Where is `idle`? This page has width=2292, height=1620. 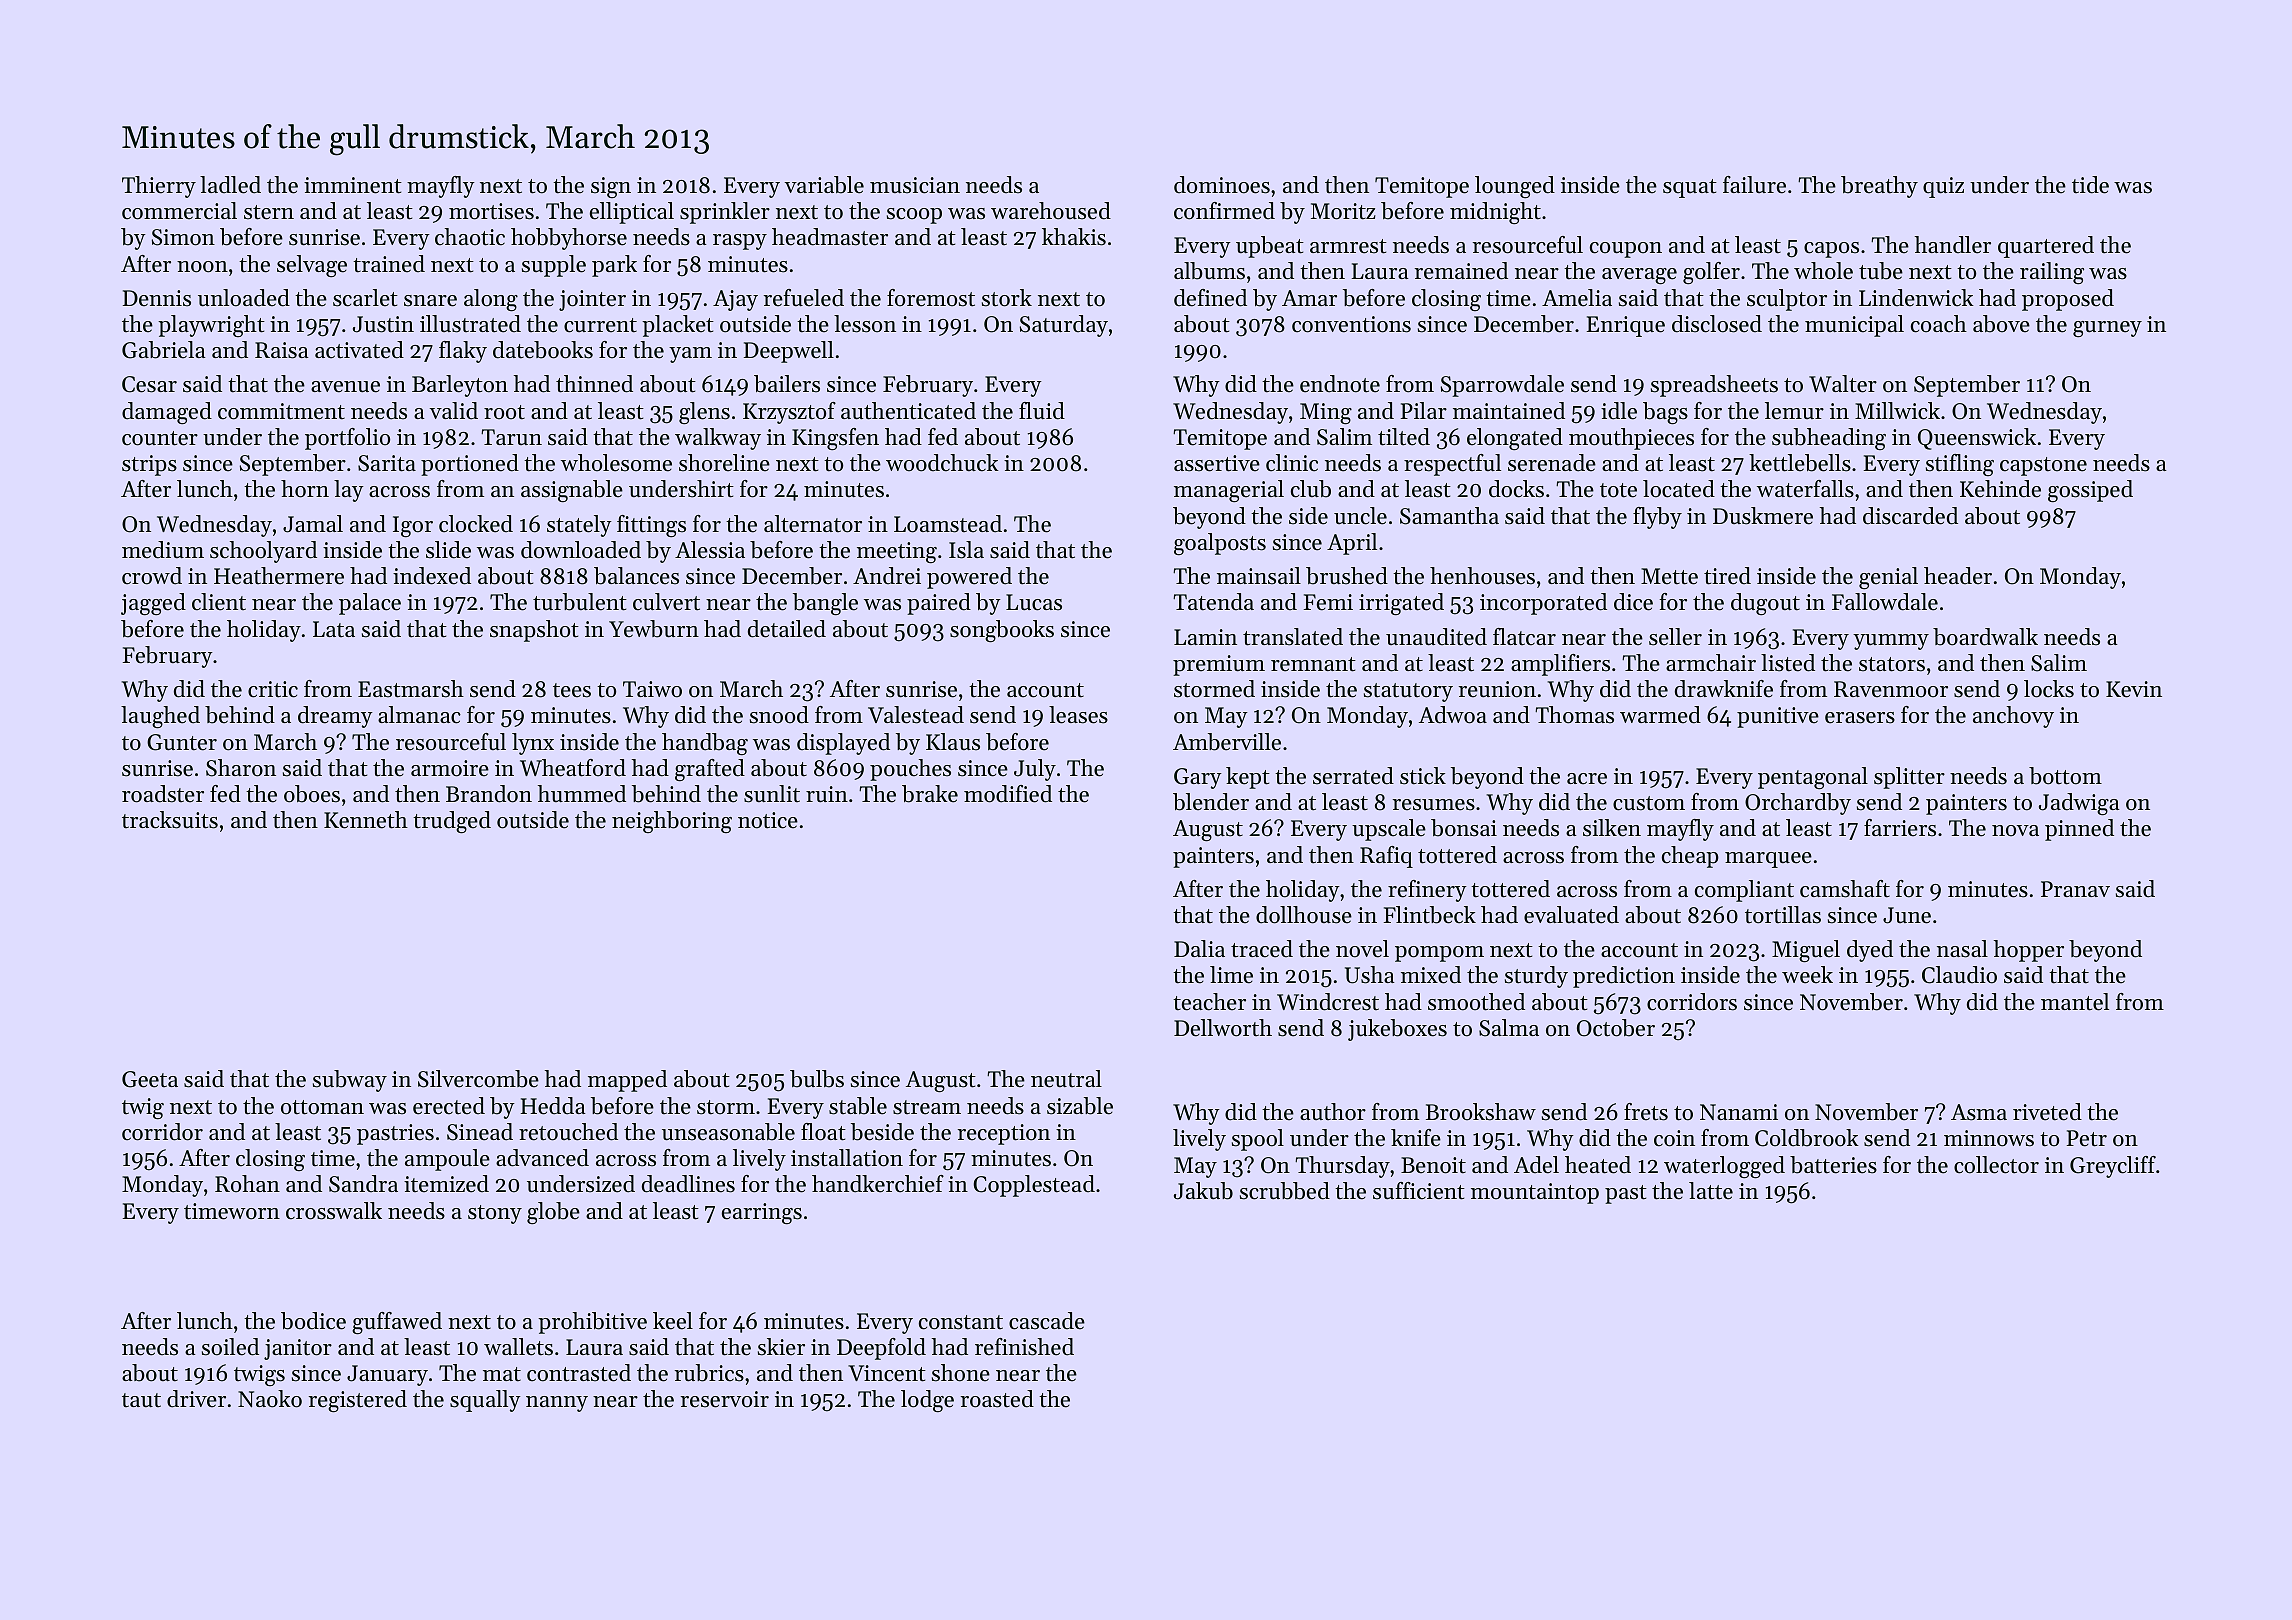
idle is located at coordinates (1619, 411).
